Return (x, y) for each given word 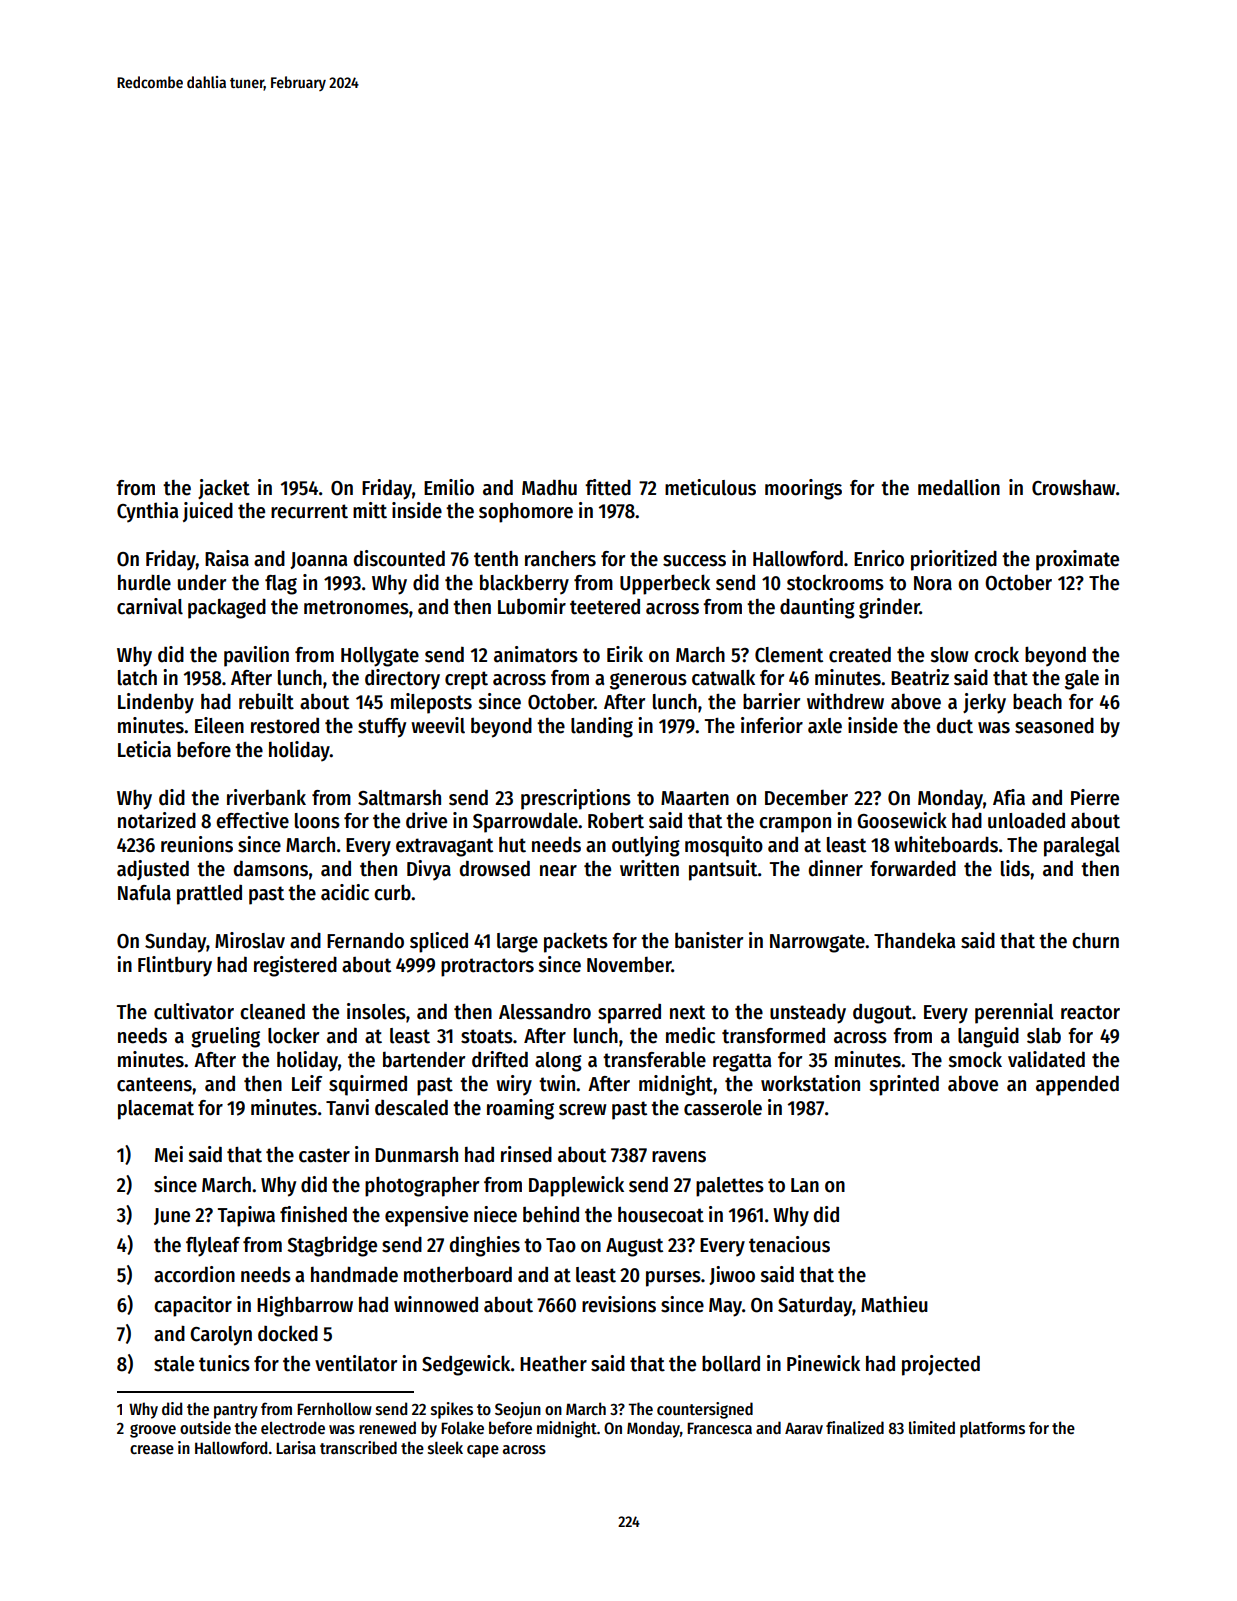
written (649, 868)
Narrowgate (817, 943)
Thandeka (914, 941)
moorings (803, 489)
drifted (500, 1059)
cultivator (194, 1011)
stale (174, 1364)
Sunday (175, 943)
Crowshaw (1074, 488)
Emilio (449, 487)
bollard (731, 1363)
